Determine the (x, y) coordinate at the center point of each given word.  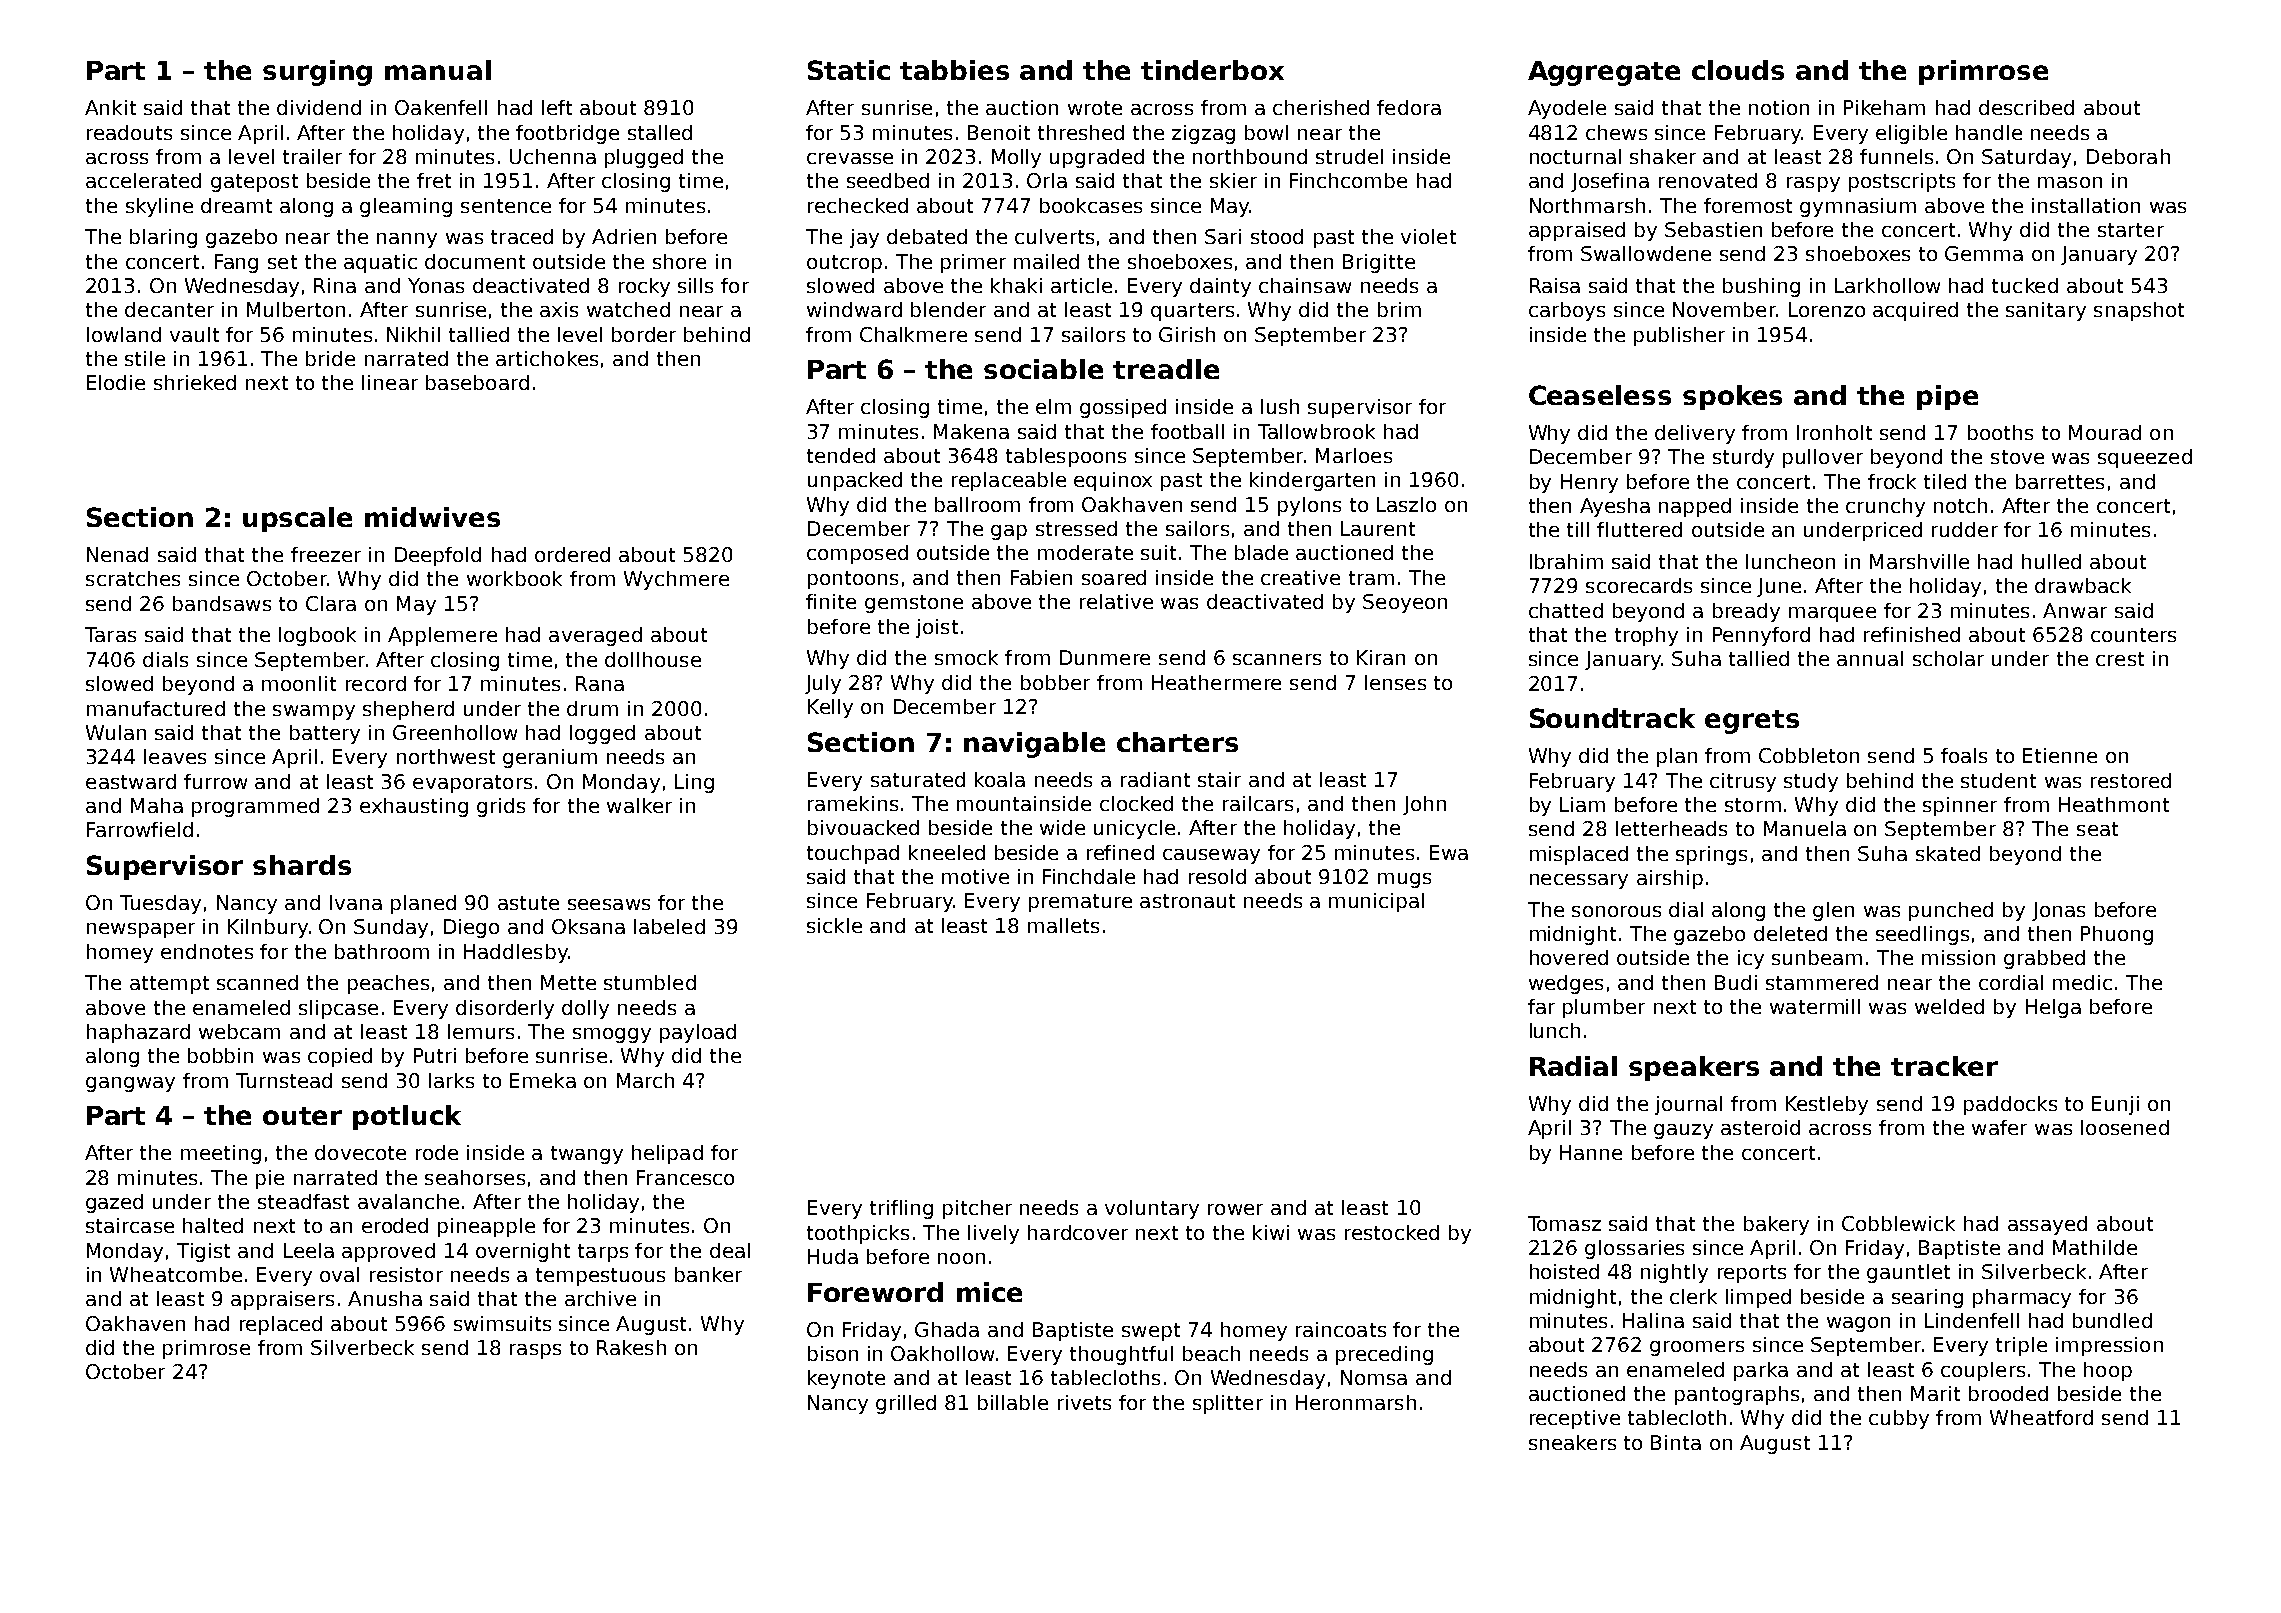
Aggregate (1604, 73)
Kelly (830, 708)
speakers (1694, 1068)
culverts (1054, 236)
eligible (1911, 134)
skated (1948, 853)
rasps (535, 1351)
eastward (131, 781)
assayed (2047, 1225)
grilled (906, 1404)
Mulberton (296, 309)
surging (317, 73)
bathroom (382, 951)
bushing (1761, 287)
